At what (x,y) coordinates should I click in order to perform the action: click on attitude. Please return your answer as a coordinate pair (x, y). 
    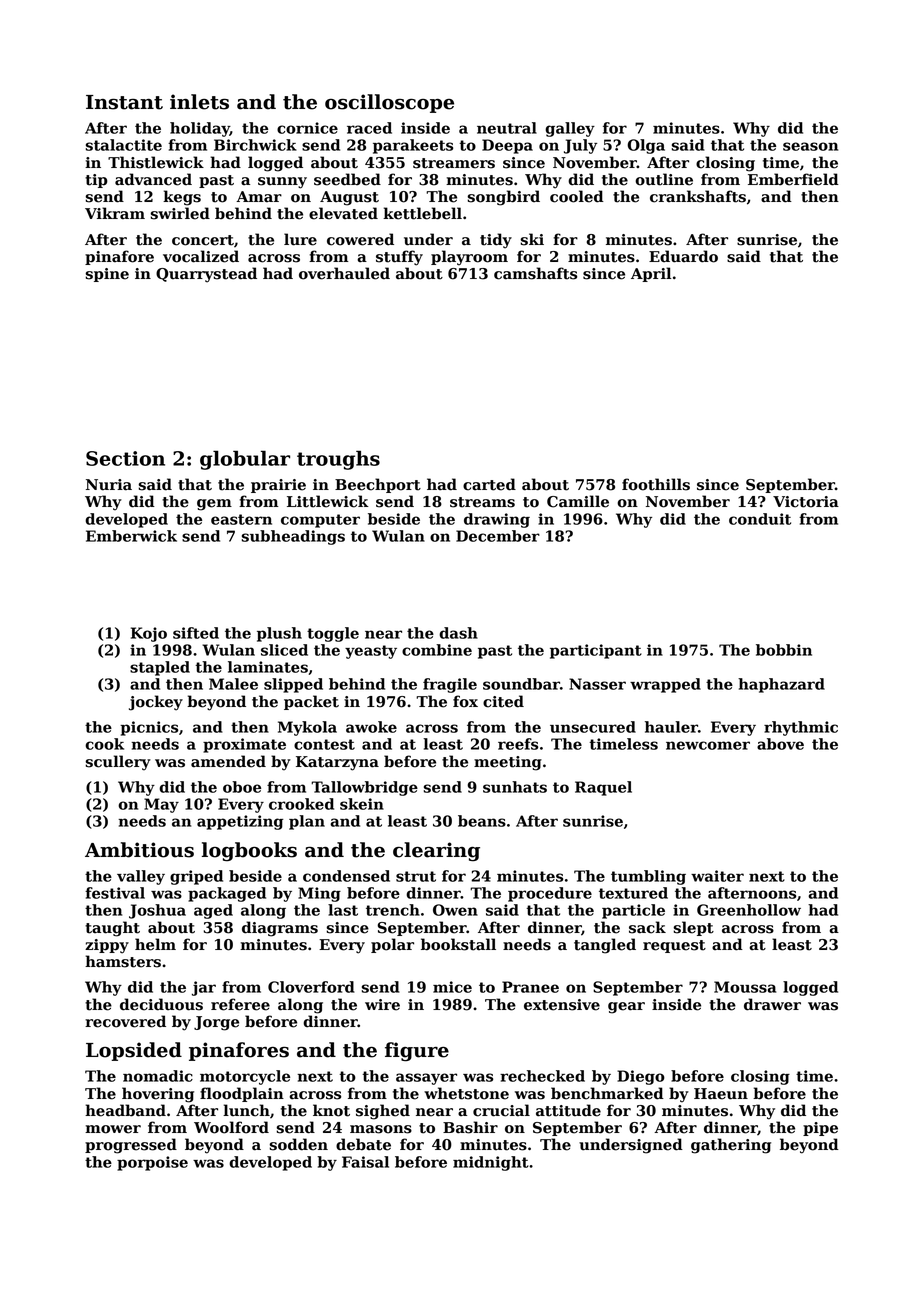
    Looking at the image, I should click on (568, 1110).
